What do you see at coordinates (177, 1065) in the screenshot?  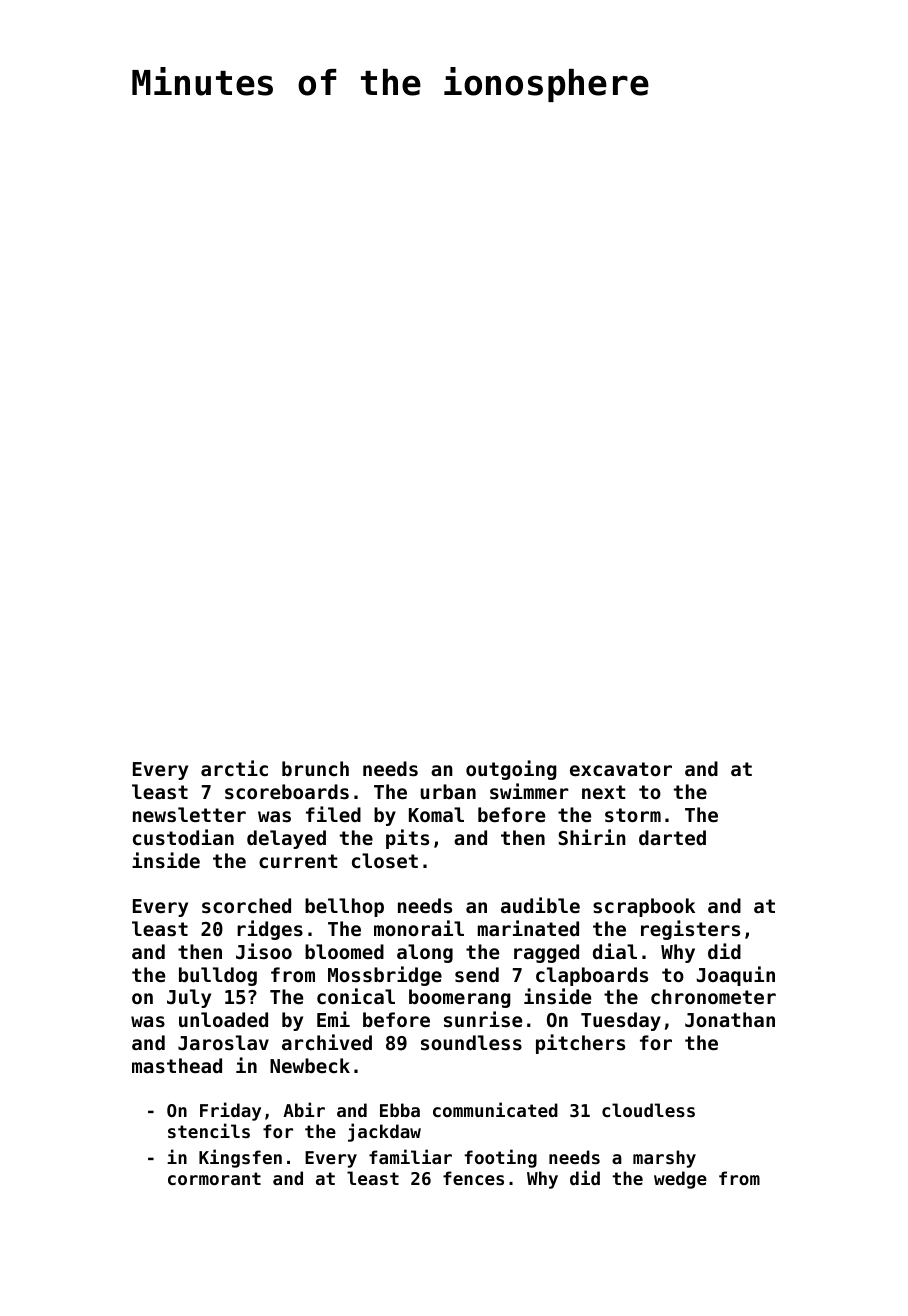 I see `masthead` at bounding box center [177, 1065].
